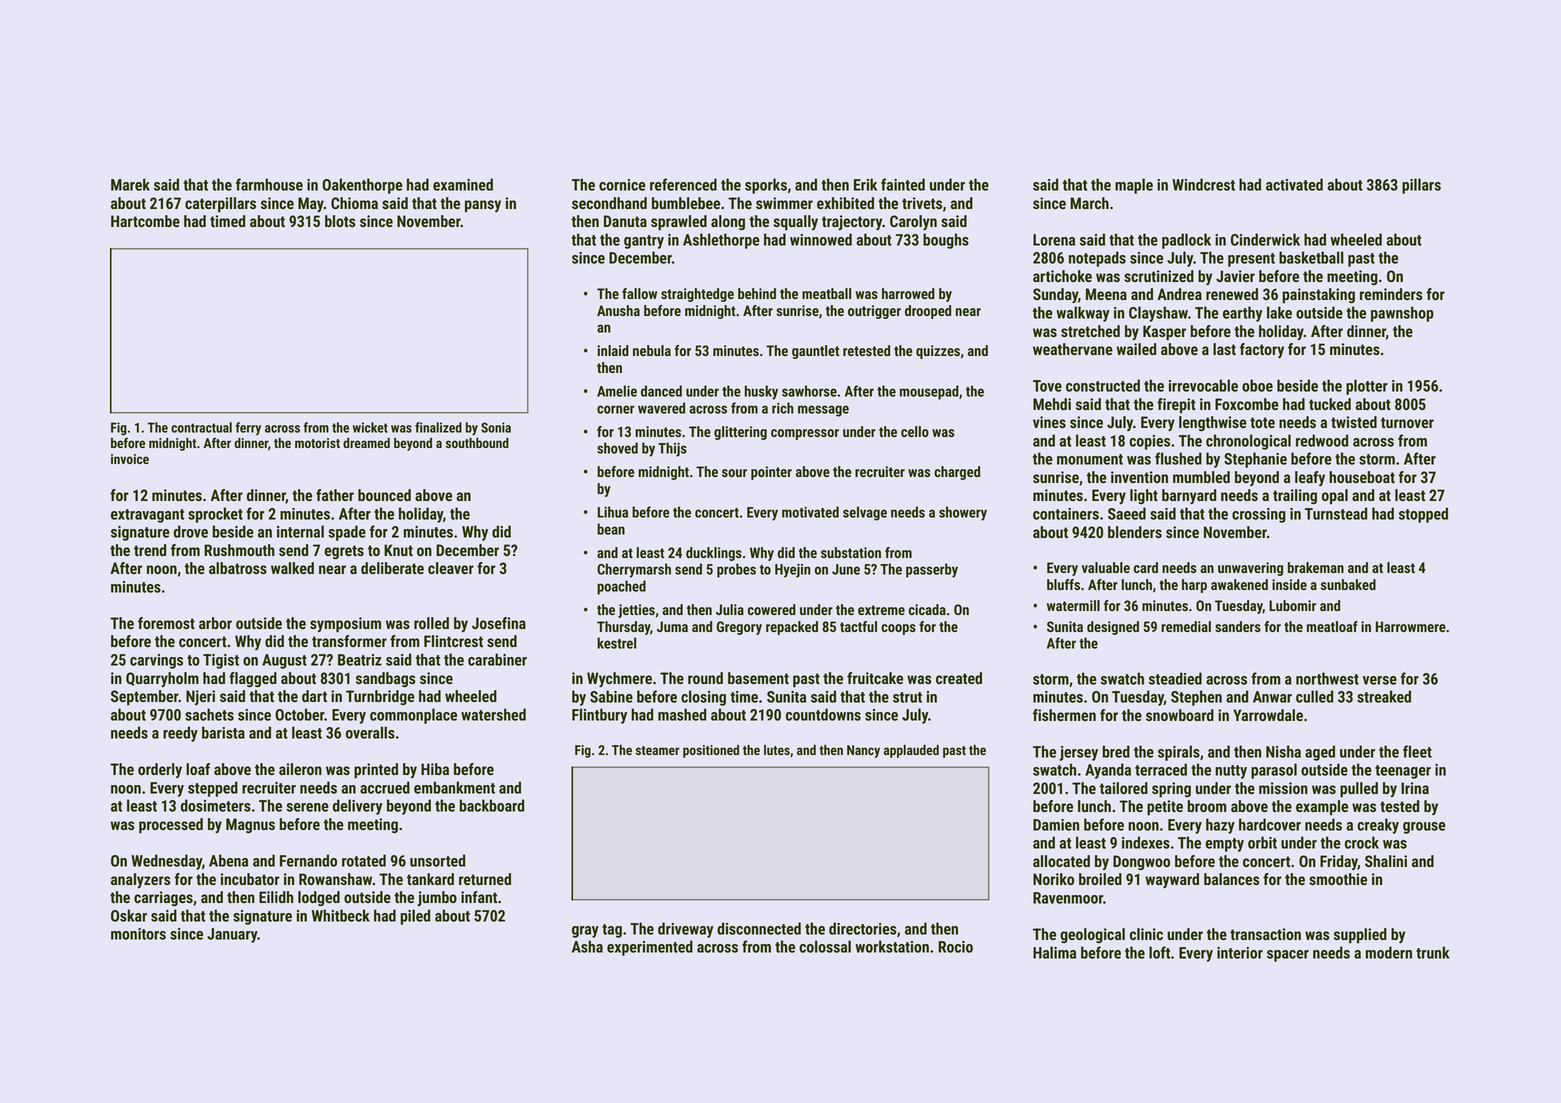 This image has width=1561, height=1103. What do you see at coordinates (1203, 184) in the image?
I see `Windcrest` at bounding box center [1203, 184].
